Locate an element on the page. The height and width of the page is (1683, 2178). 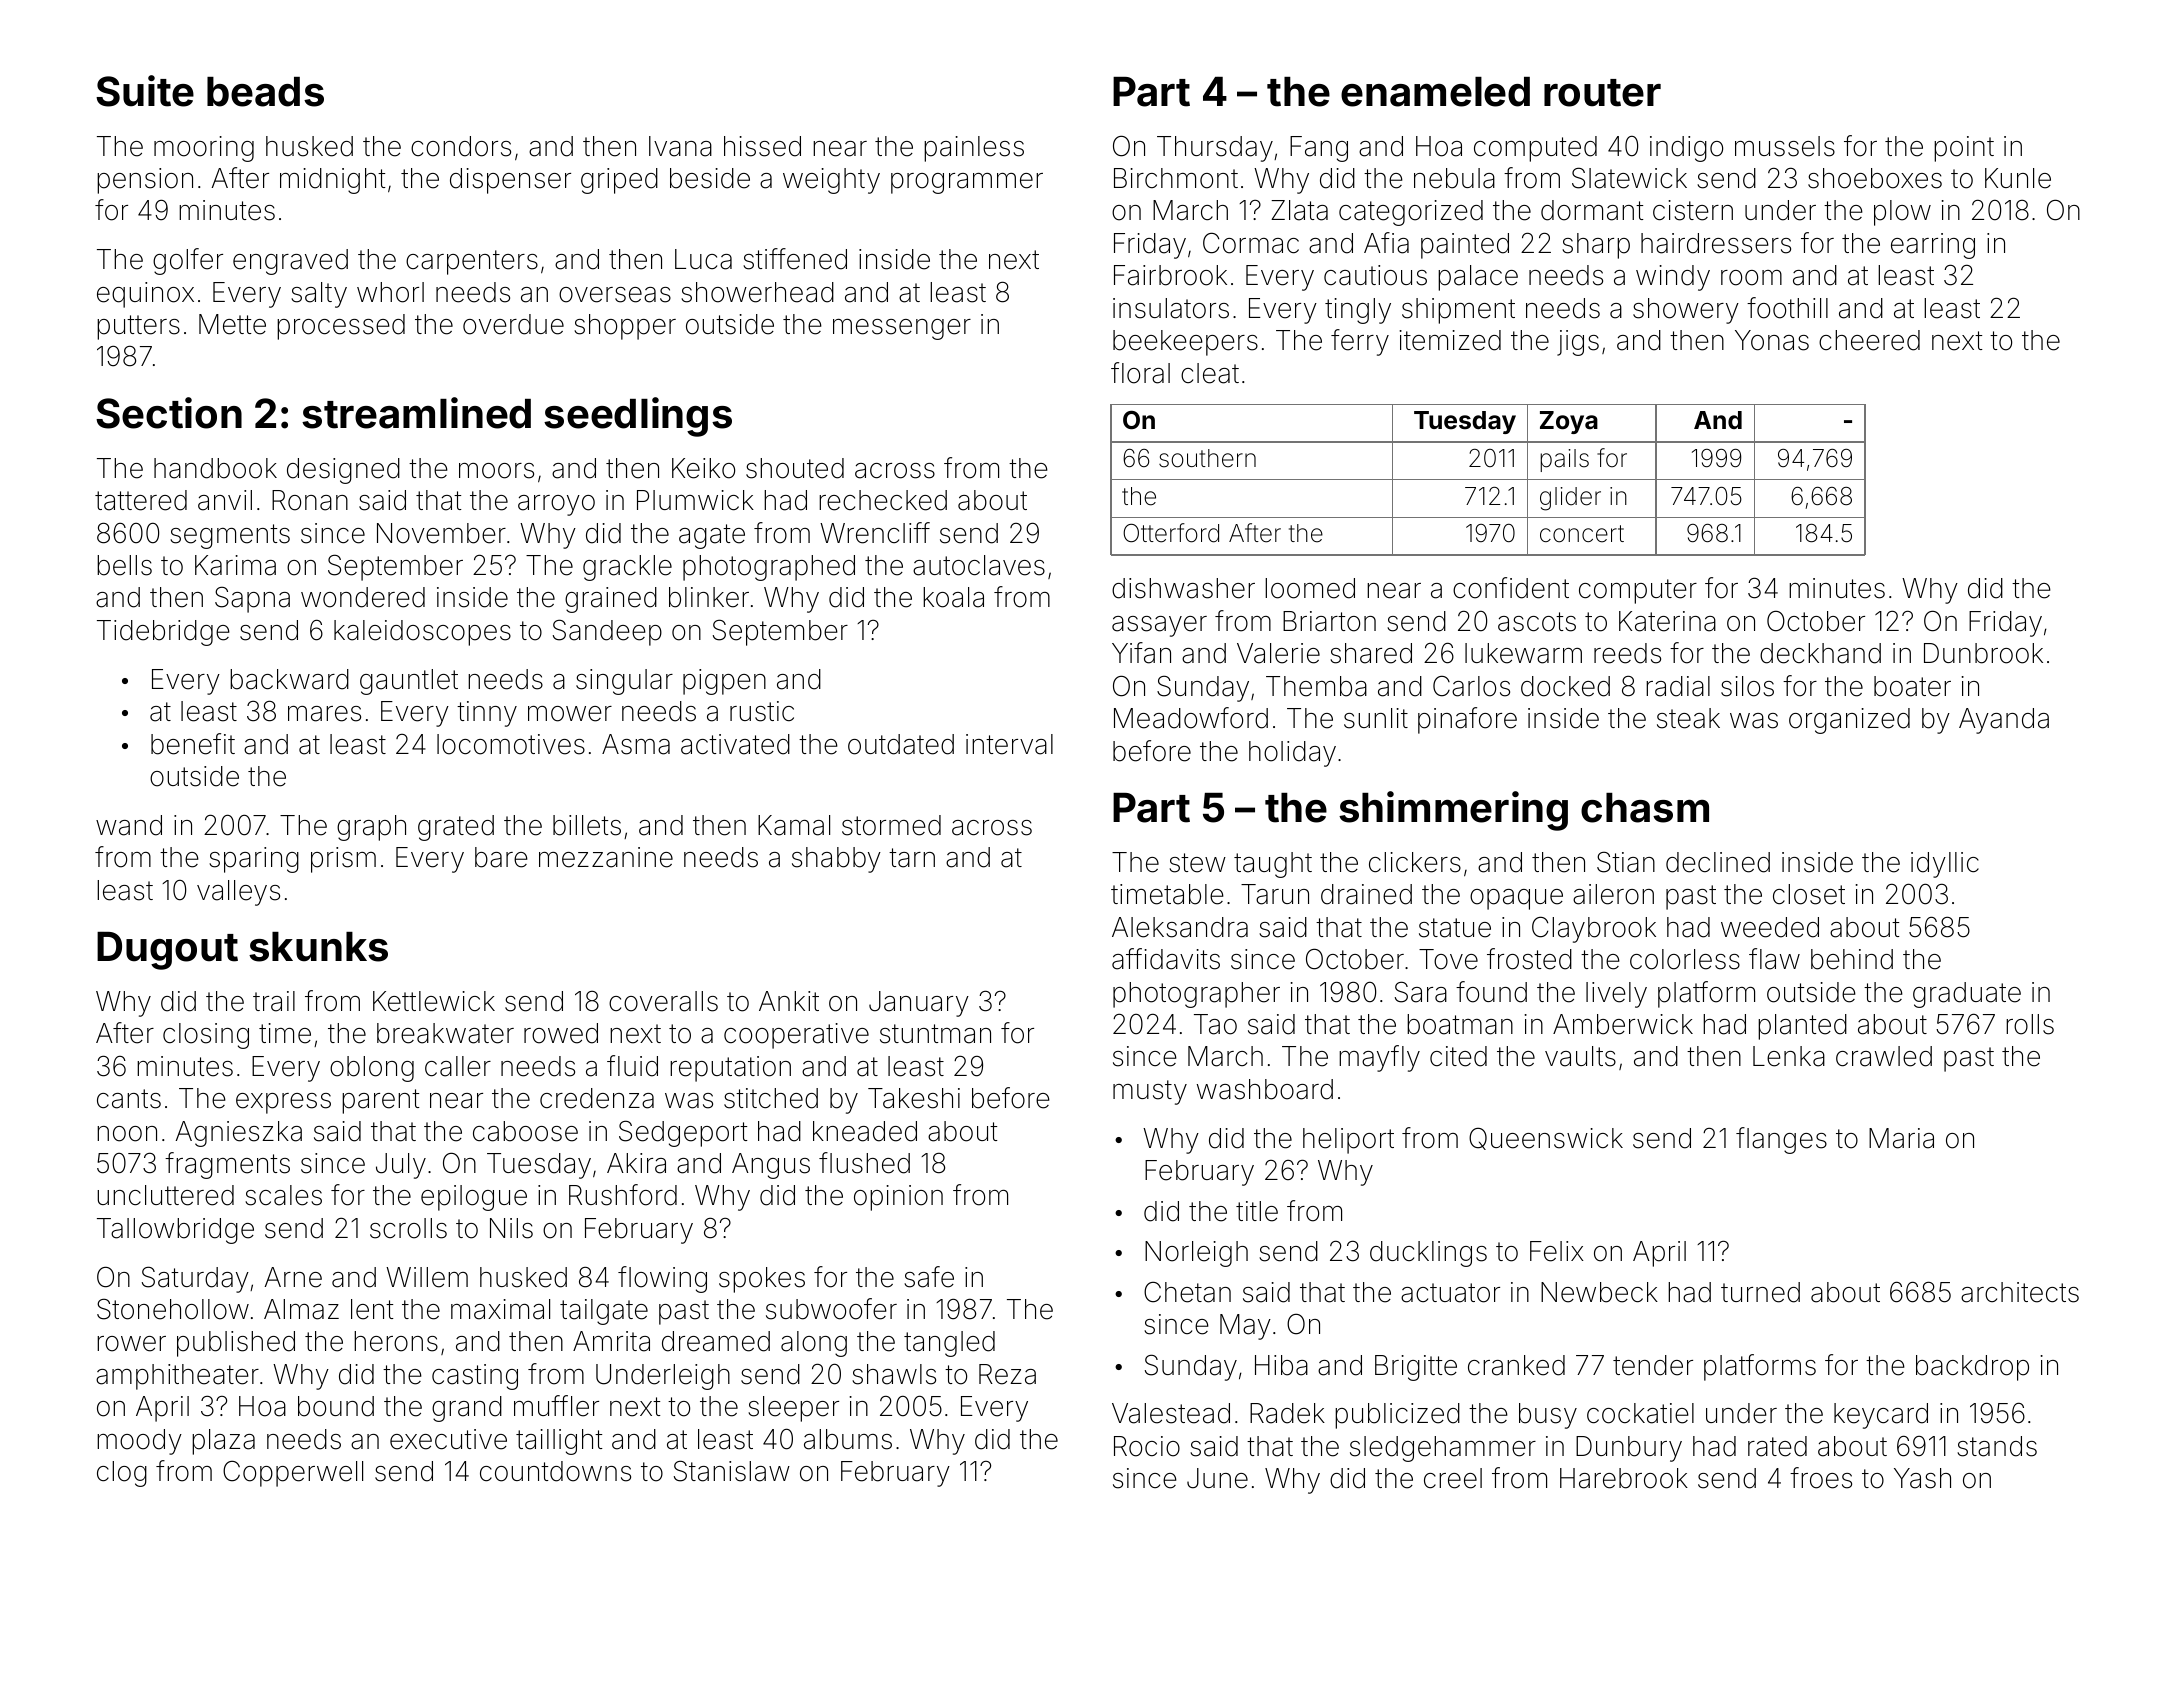
Zoya is located at coordinates (1569, 422).
